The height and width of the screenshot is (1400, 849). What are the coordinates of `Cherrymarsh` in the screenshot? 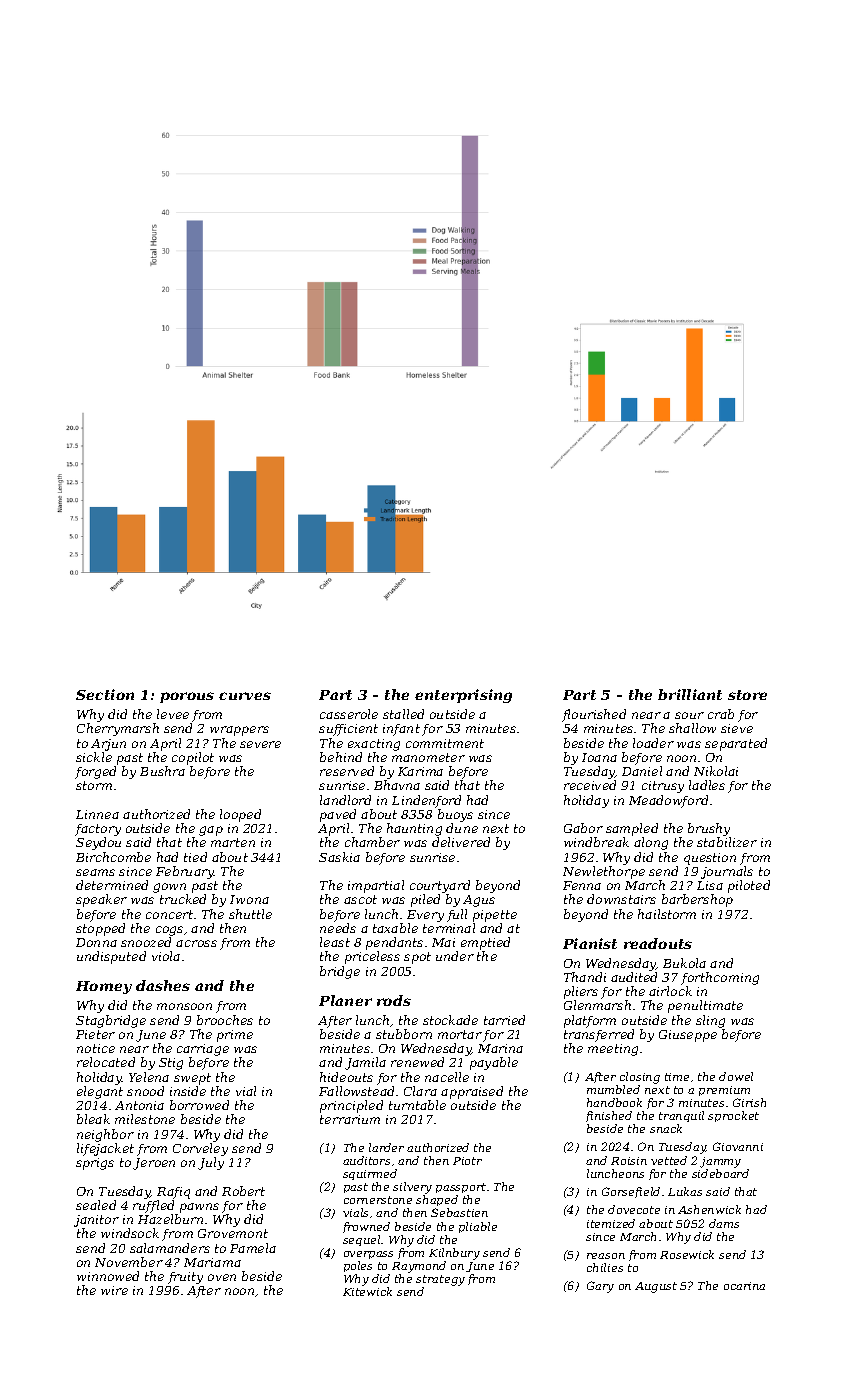 It's located at (118, 729).
